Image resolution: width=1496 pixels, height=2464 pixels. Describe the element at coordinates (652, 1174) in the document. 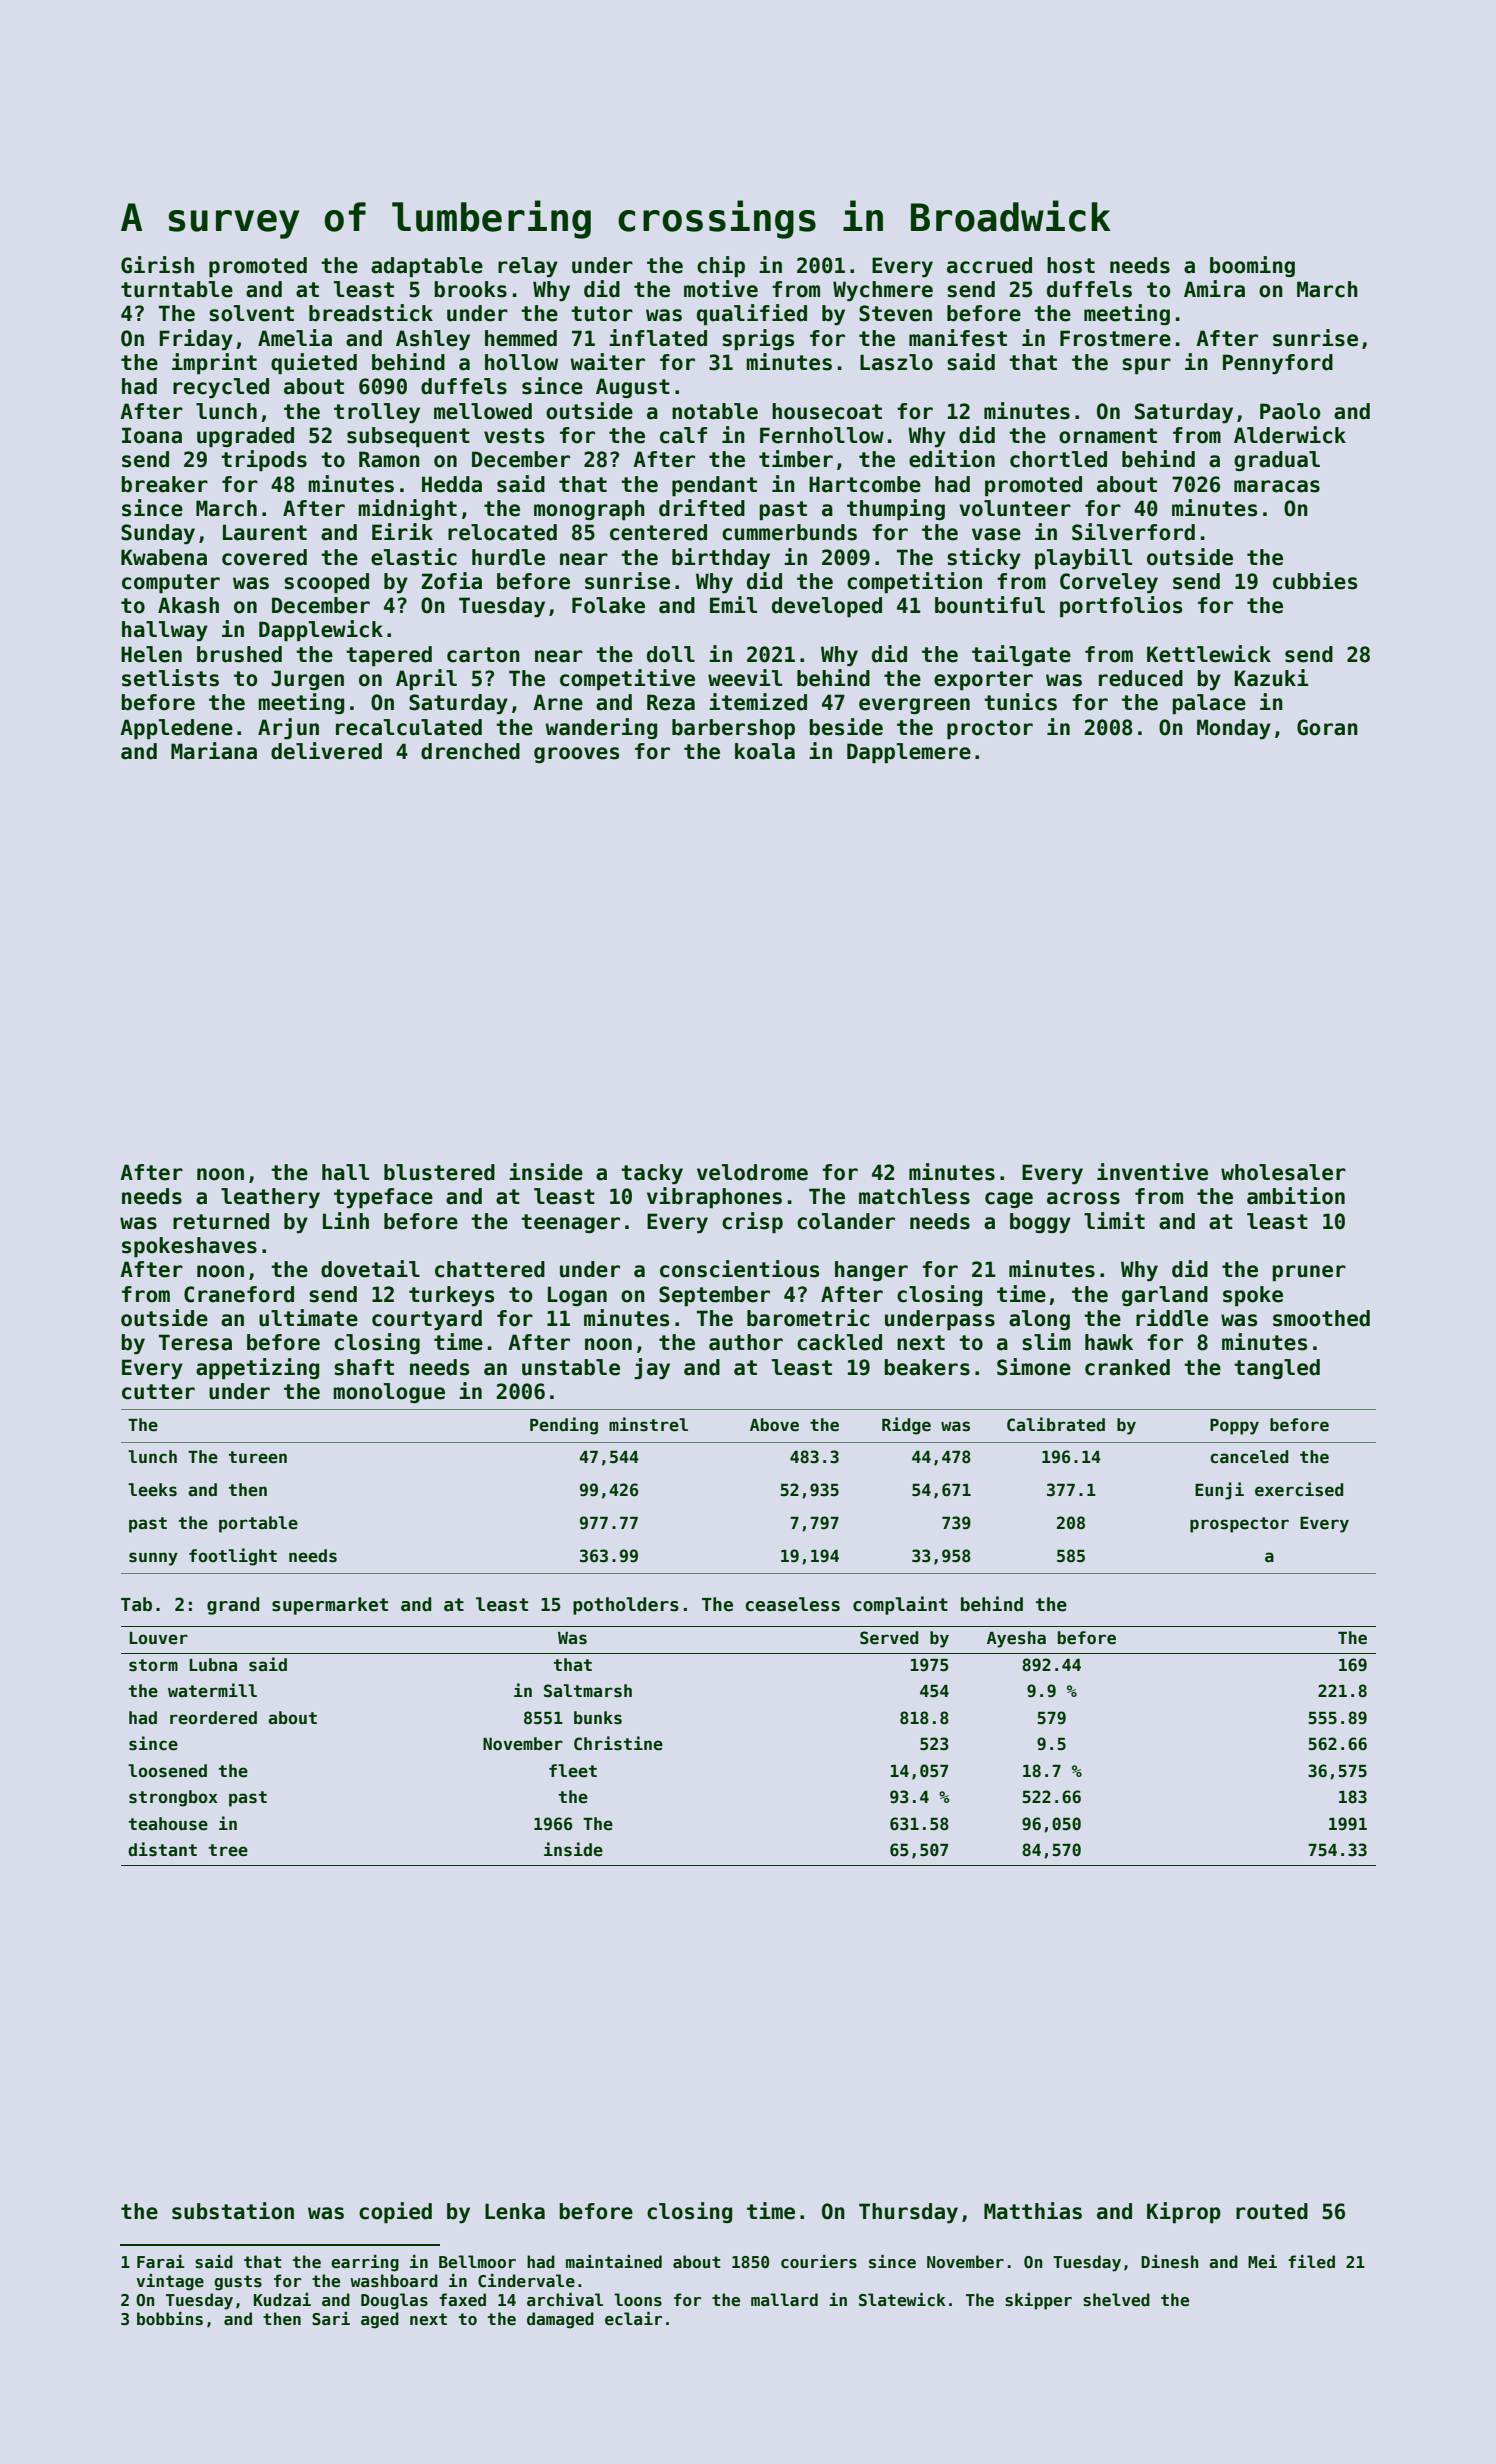

I see `tacky` at that location.
